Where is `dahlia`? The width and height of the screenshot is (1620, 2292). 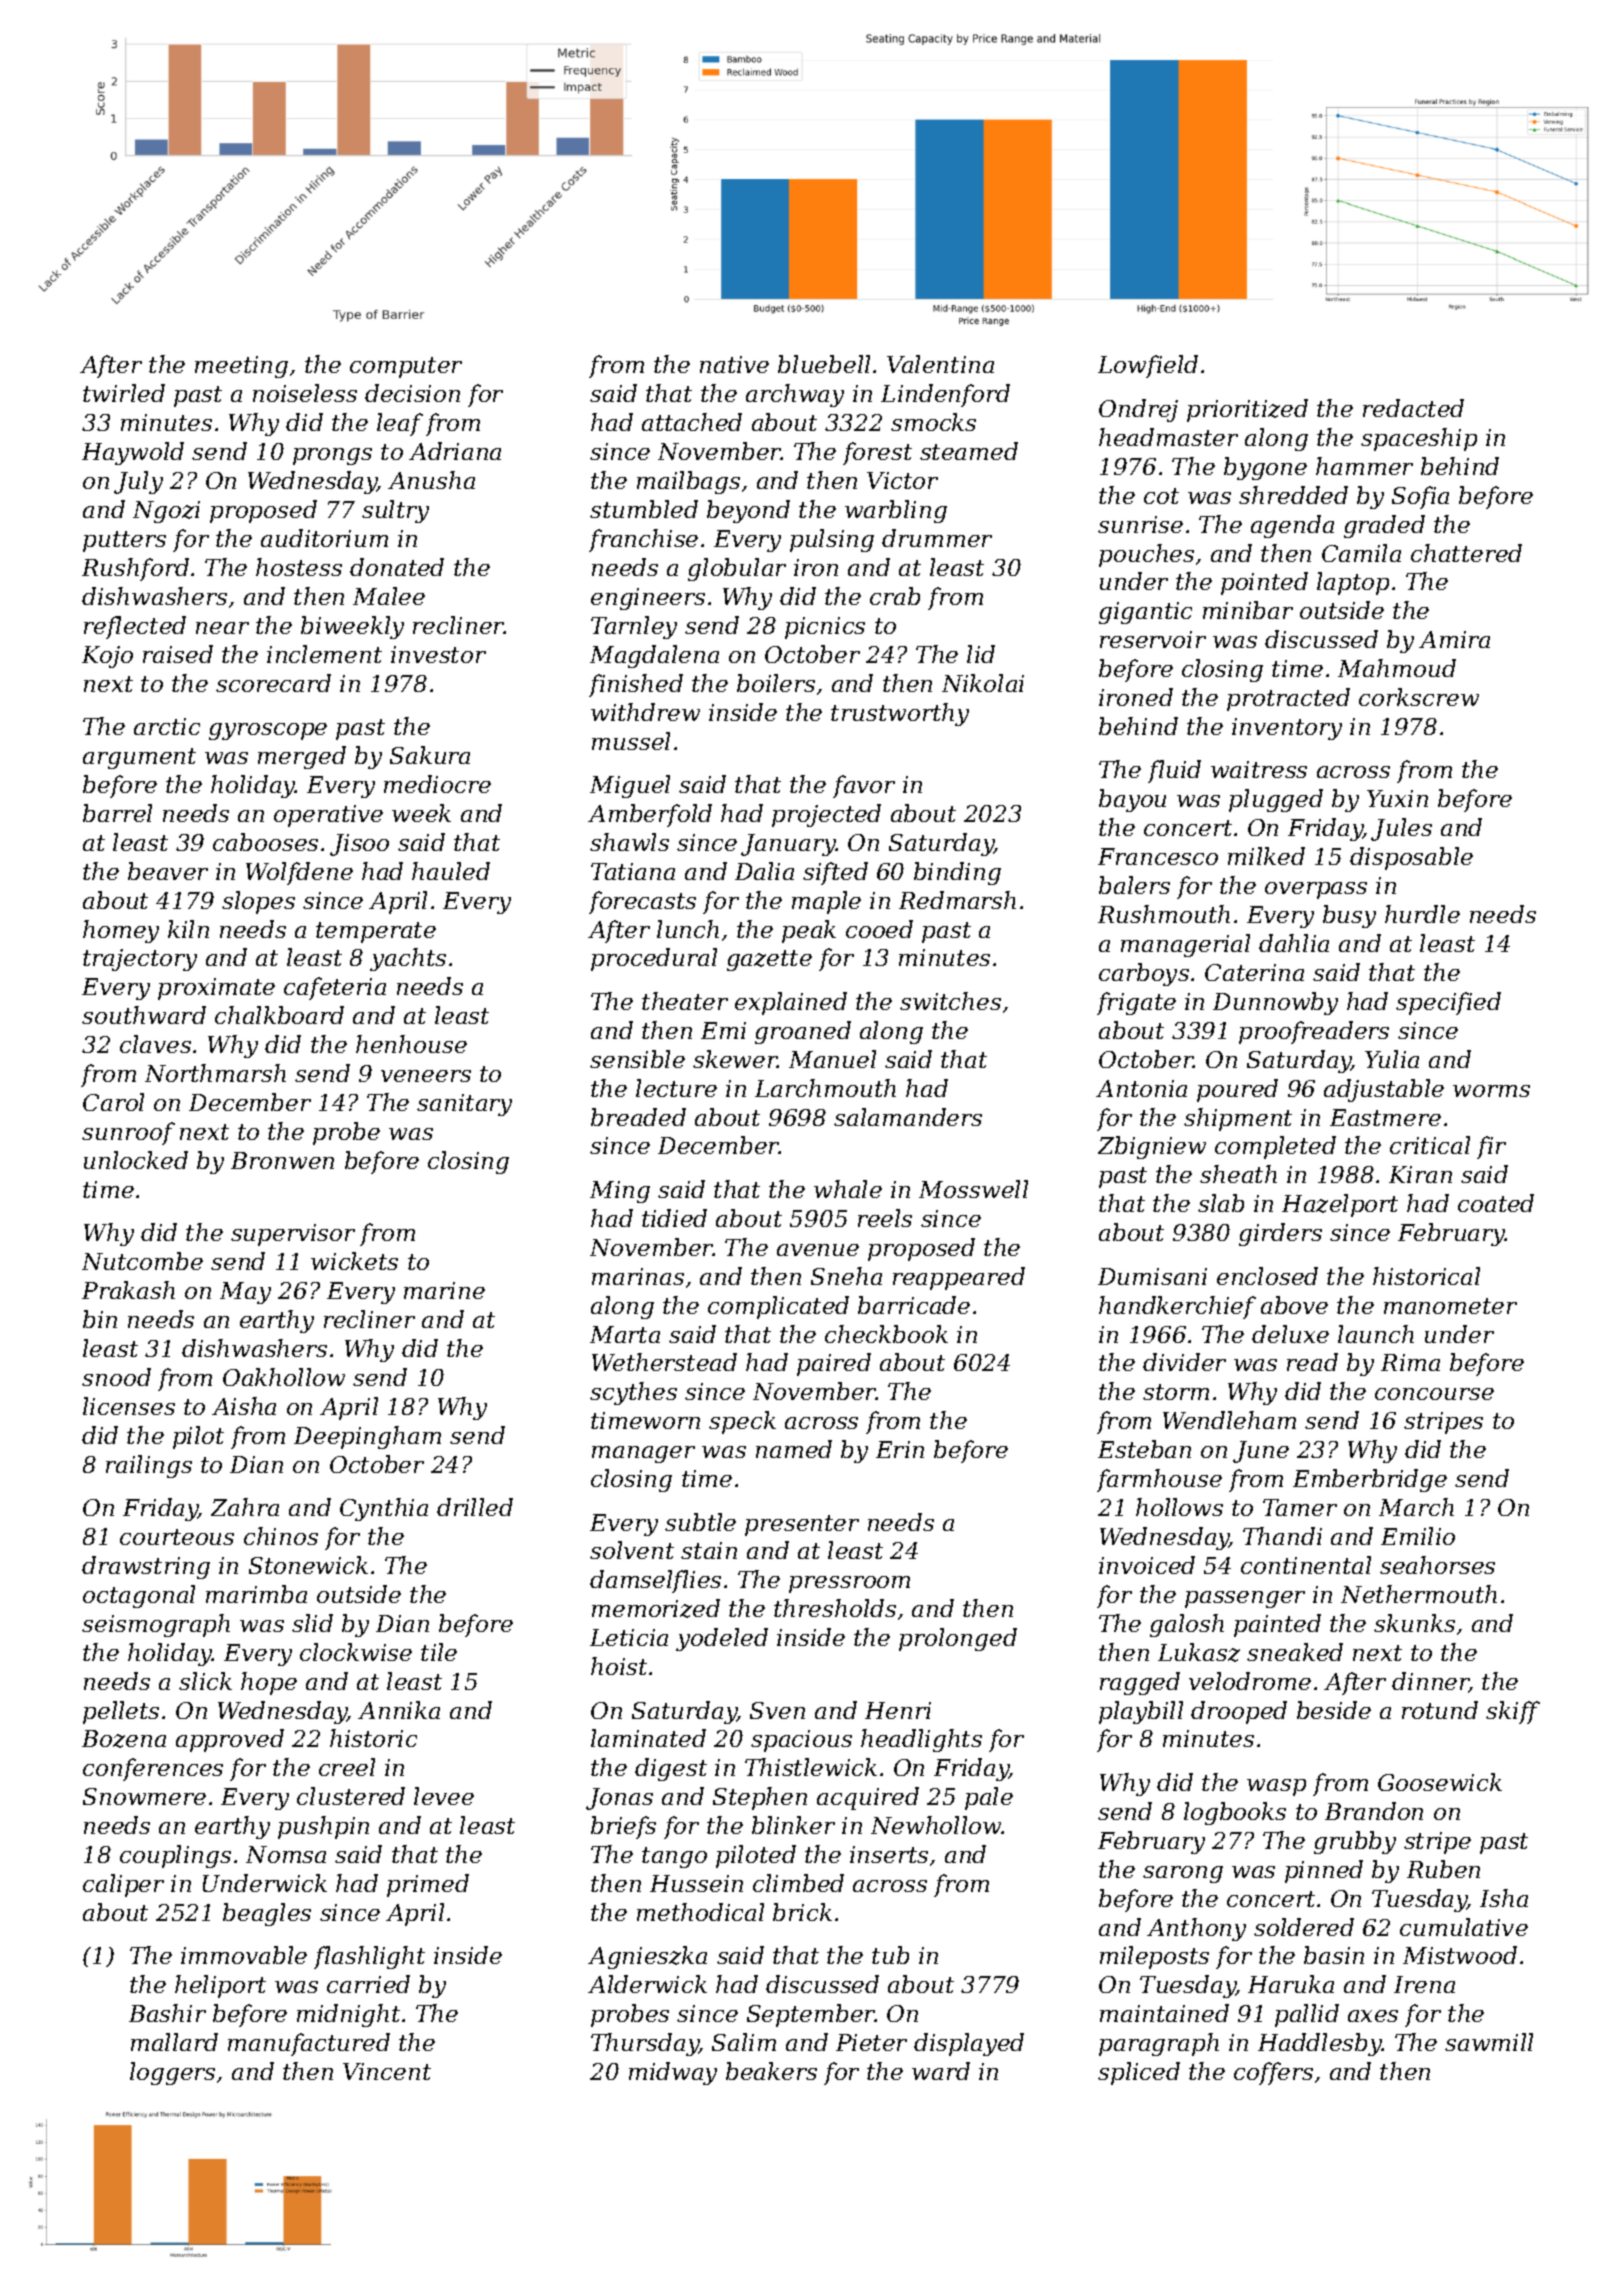
dahlia is located at coordinates (1294, 943).
